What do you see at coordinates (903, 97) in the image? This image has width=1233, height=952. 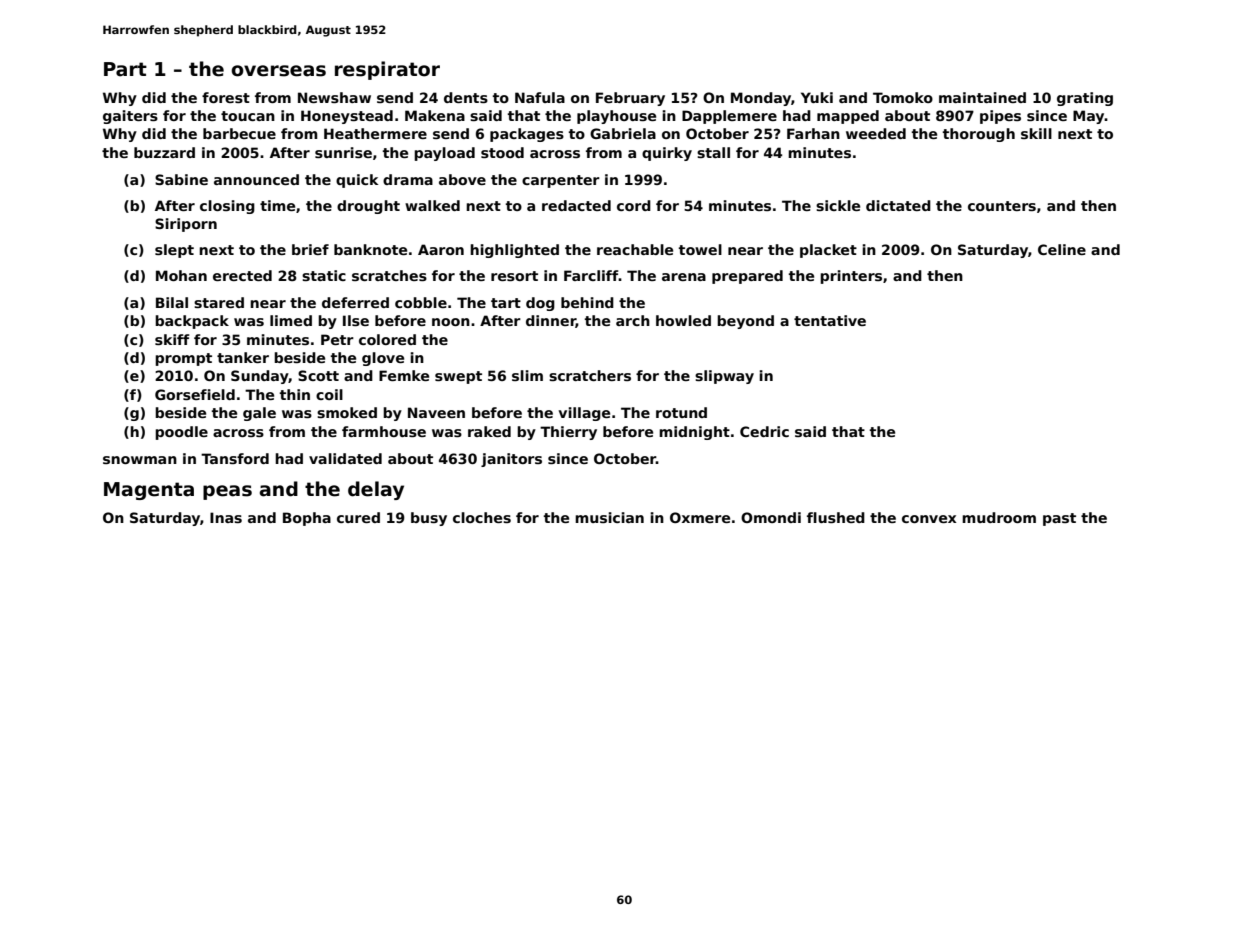 I see `Tomoko` at bounding box center [903, 97].
